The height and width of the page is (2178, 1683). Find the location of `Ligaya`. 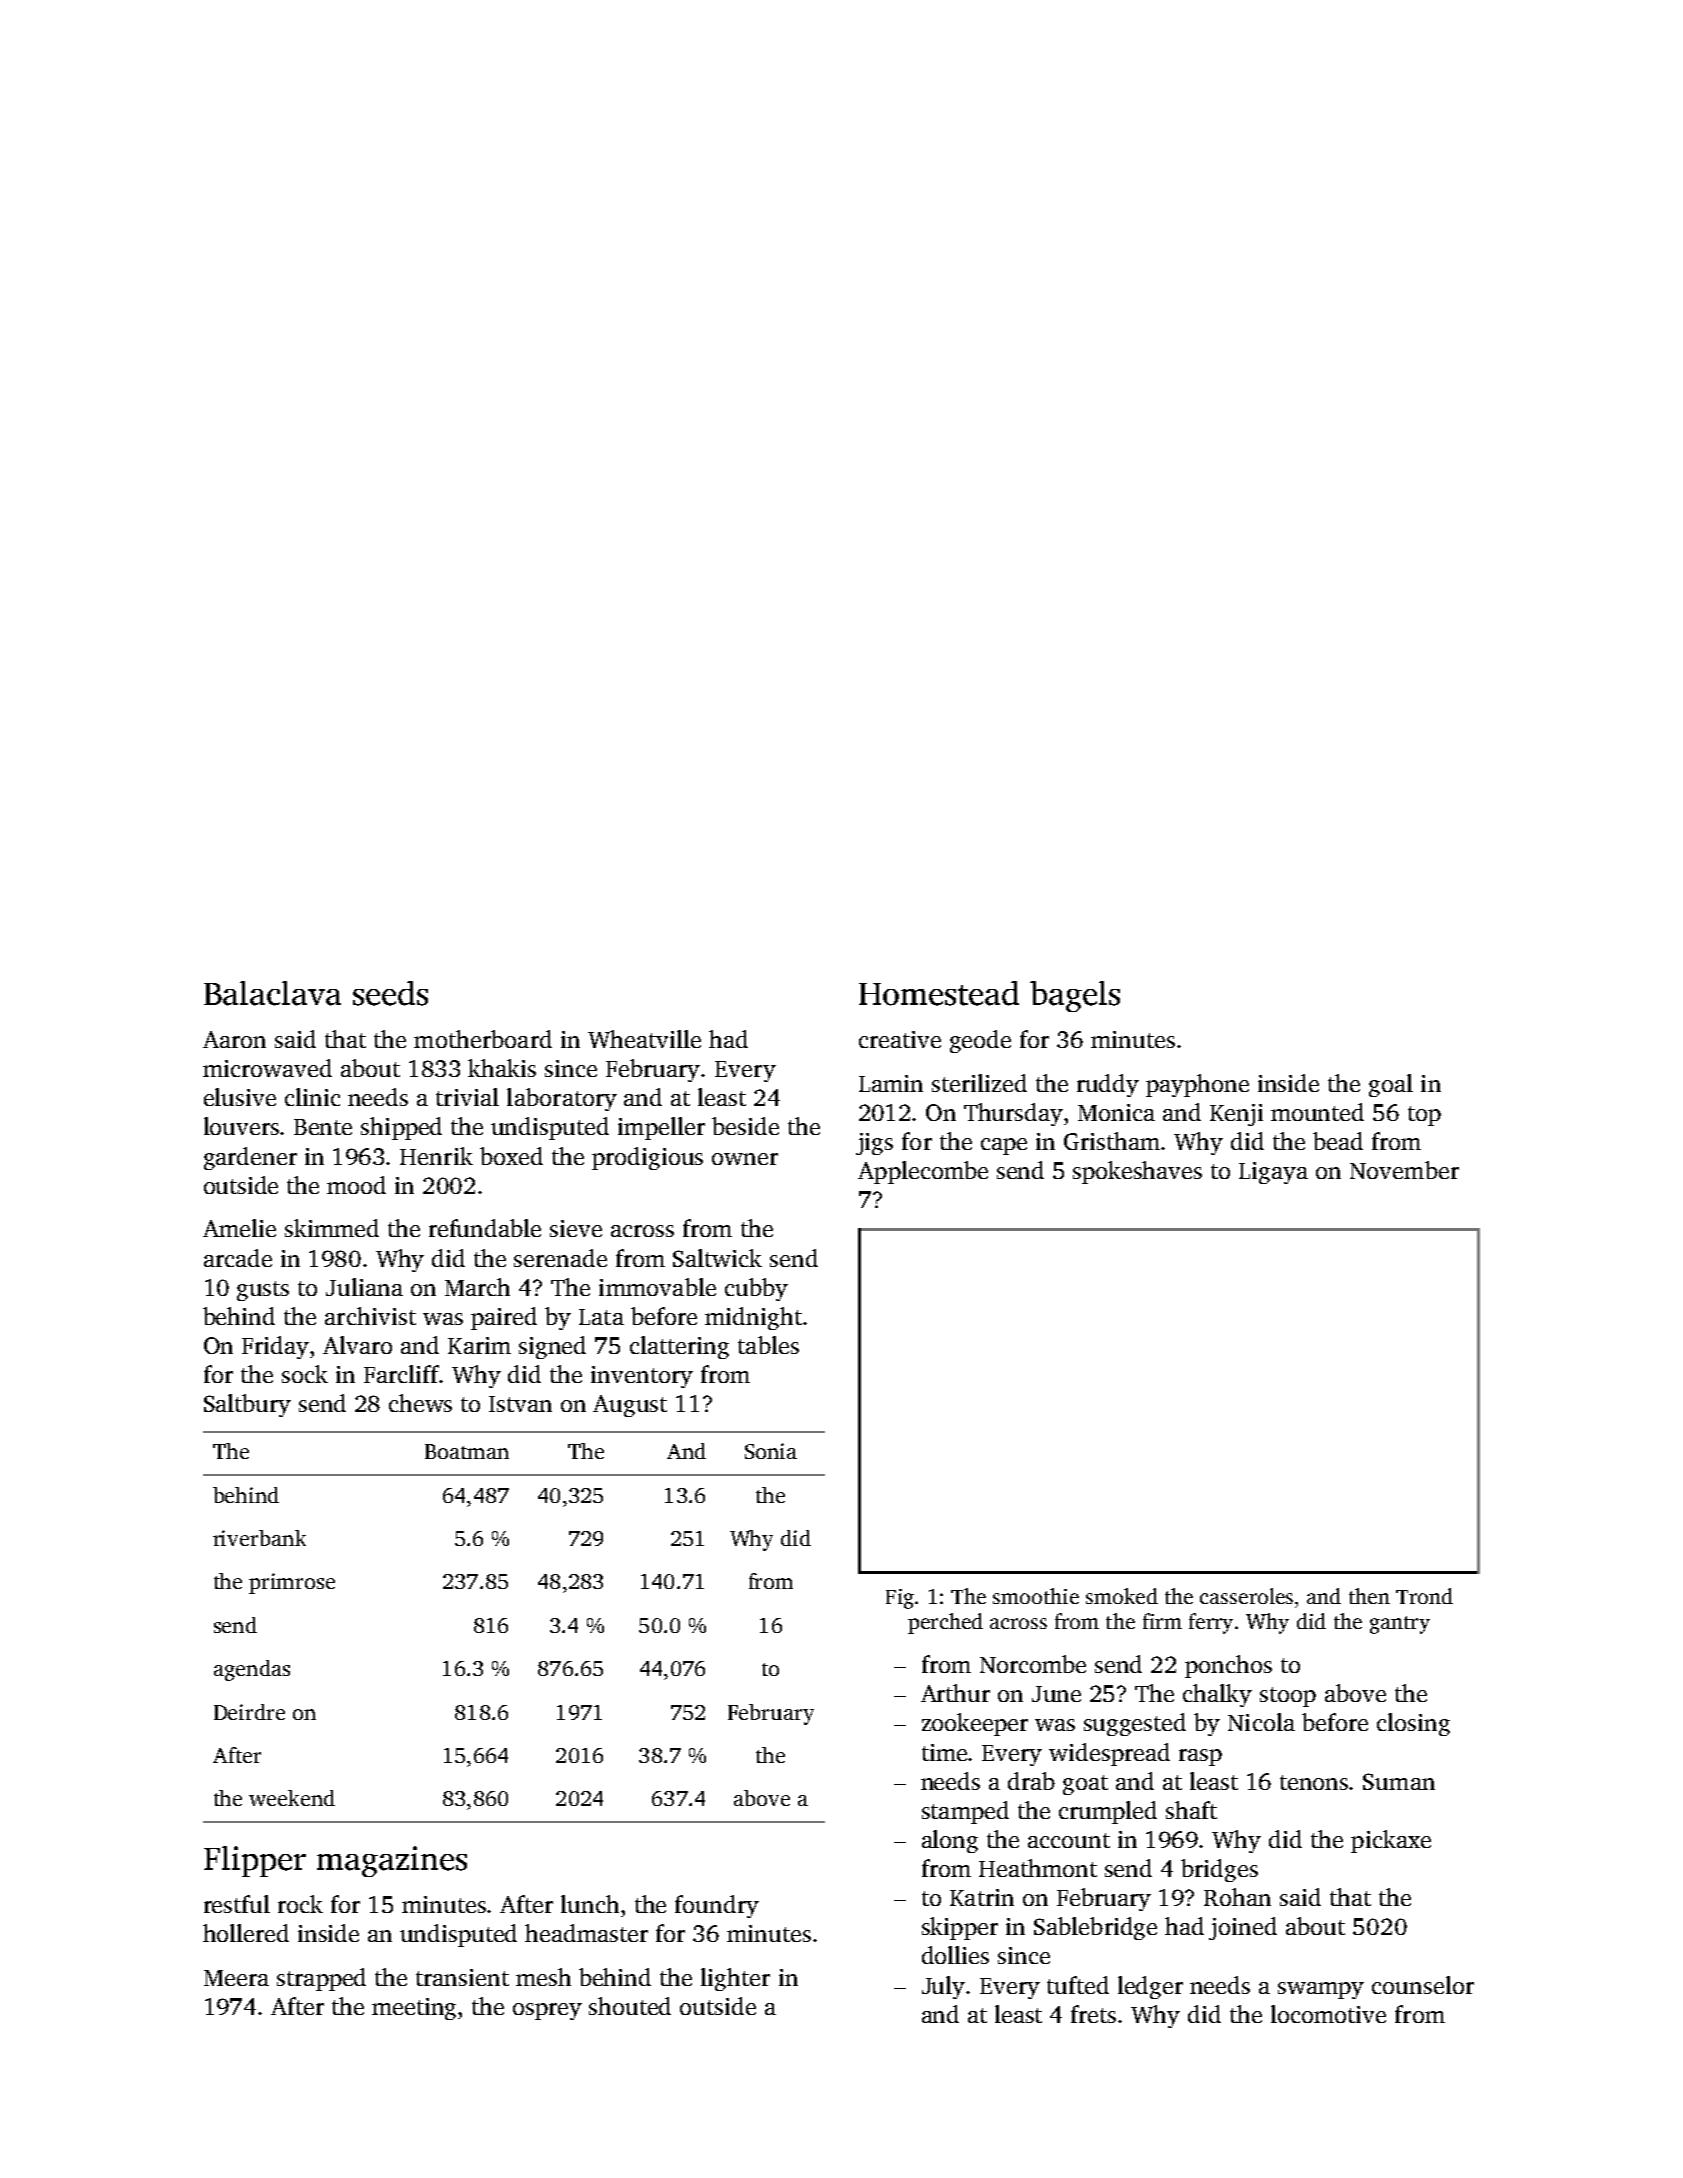

Ligaya is located at coordinates (1273, 1173).
